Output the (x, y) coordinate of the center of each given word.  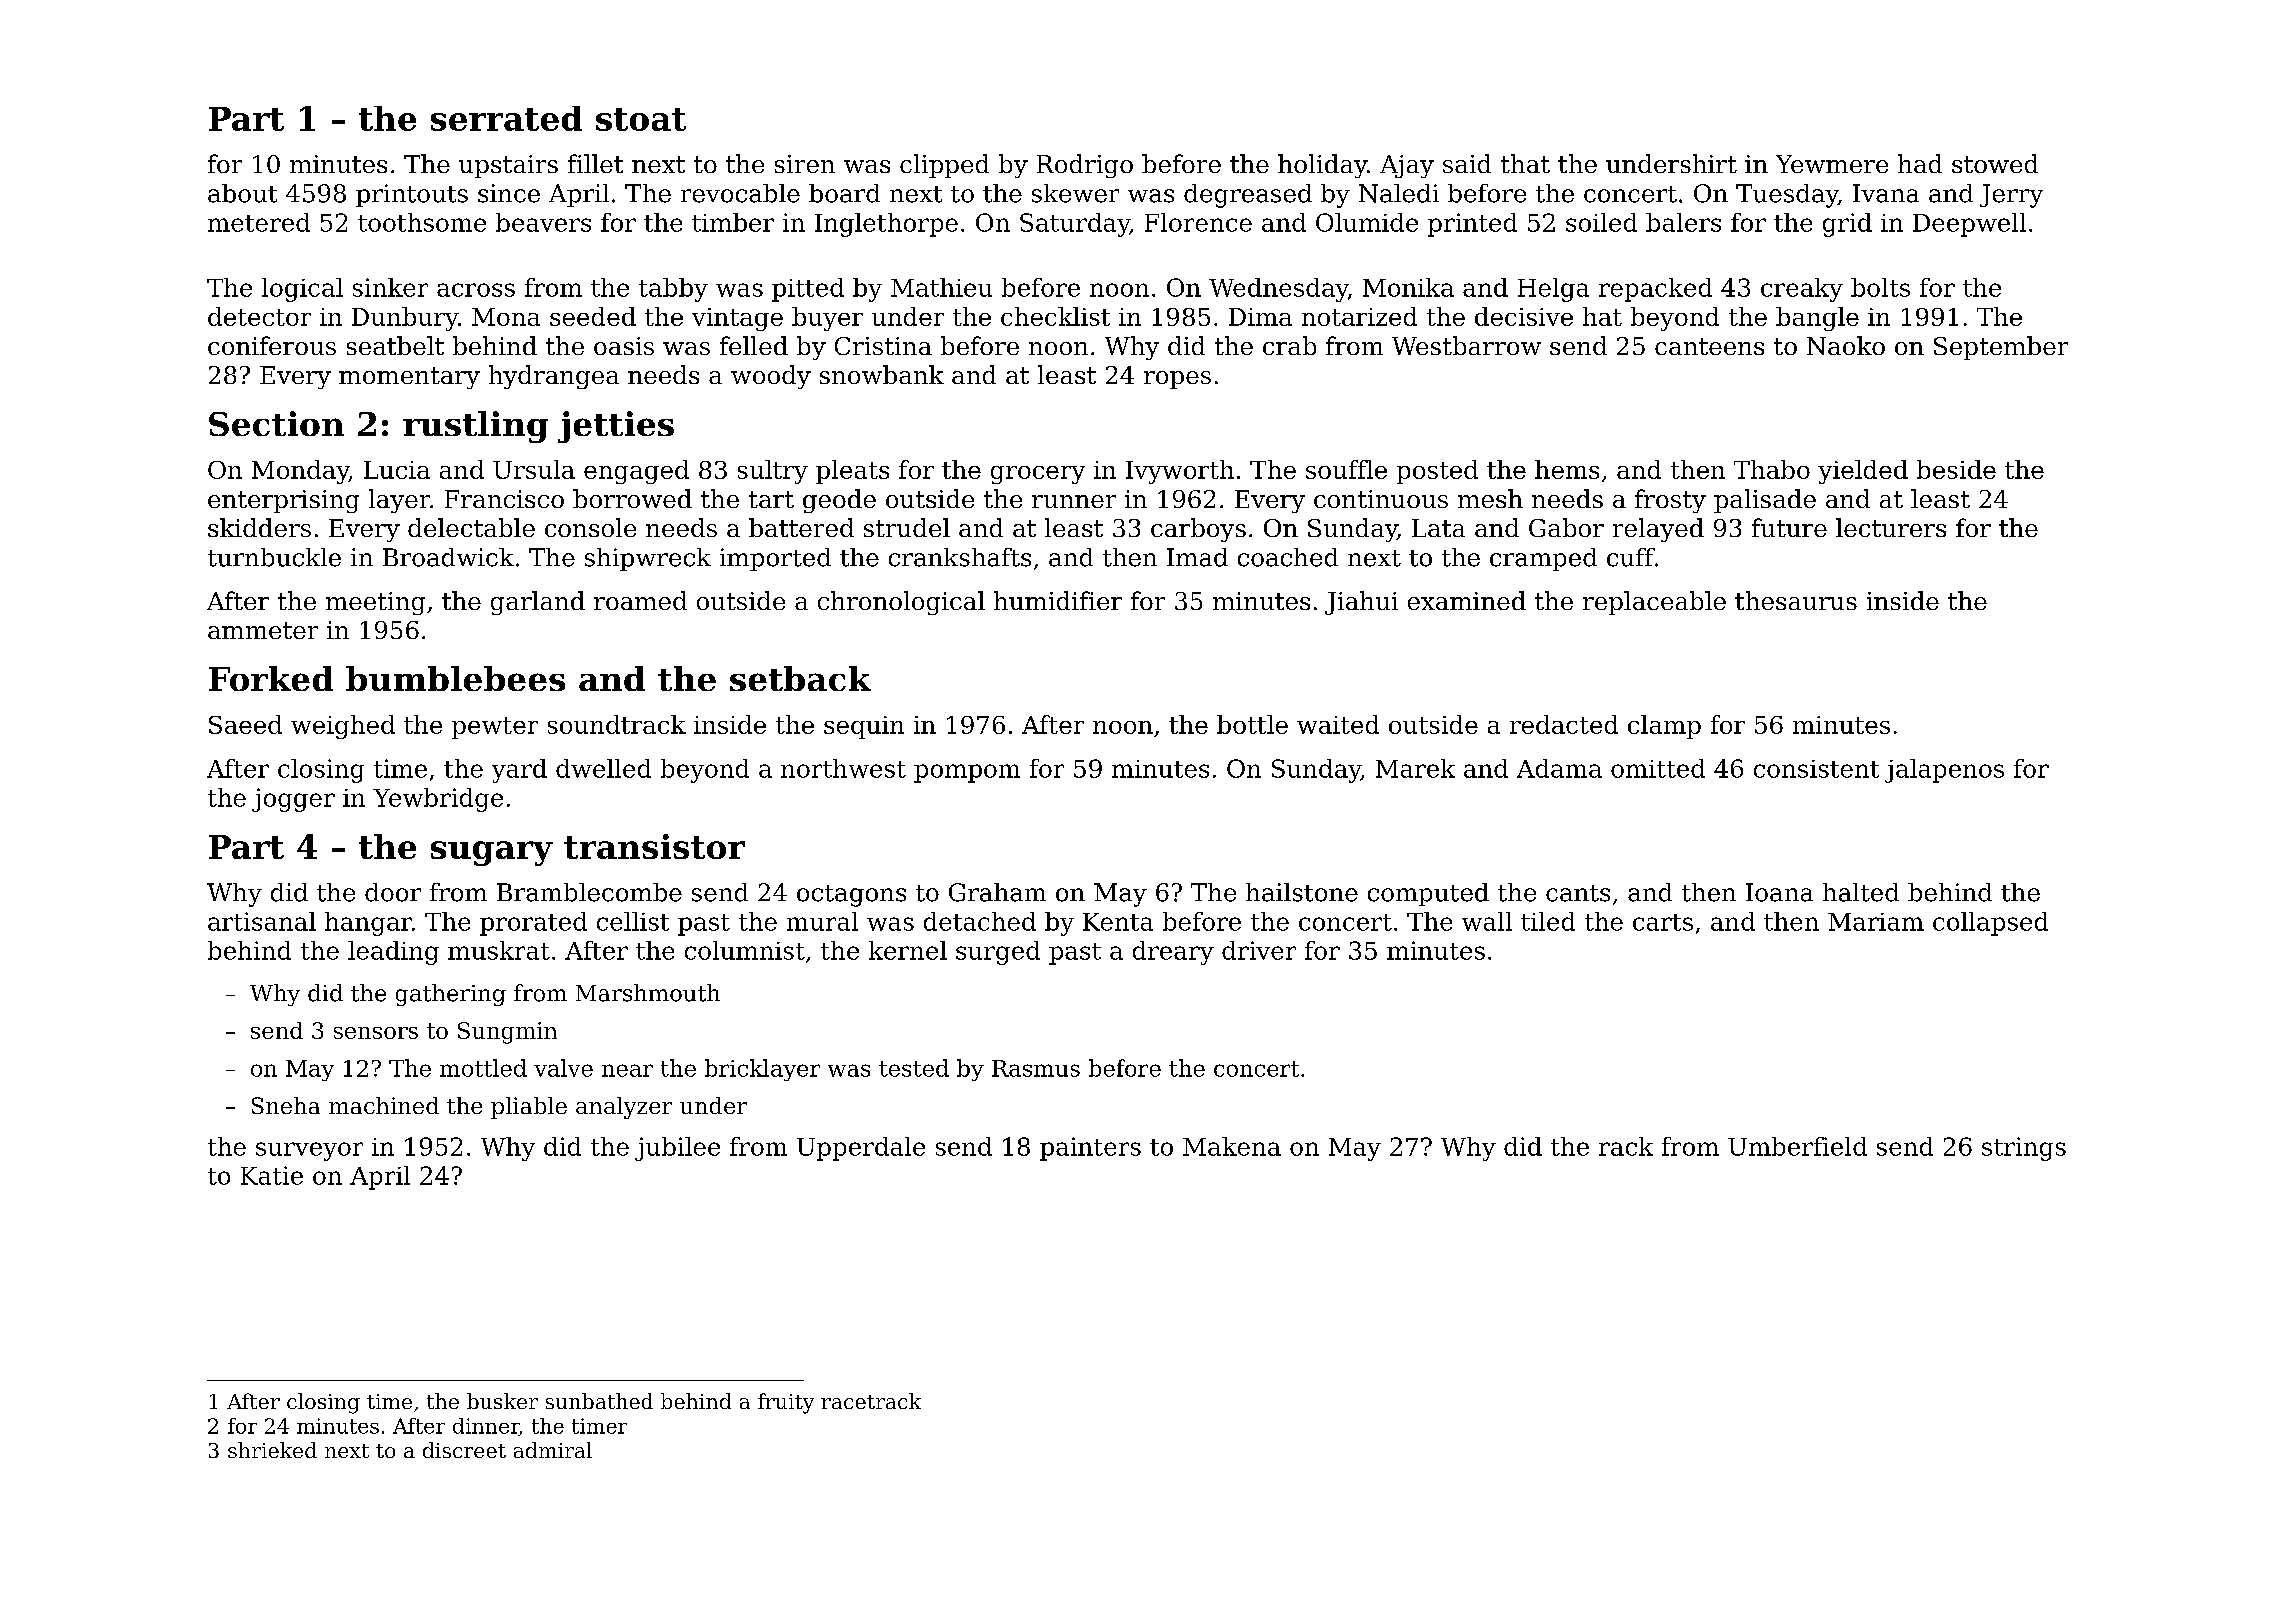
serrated (506, 118)
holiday (1322, 166)
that (1525, 163)
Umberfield (1797, 1146)
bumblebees (455, 678)
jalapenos (1944, 771)
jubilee (677, 1149)
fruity (786, 1403)
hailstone (1302, 892)
